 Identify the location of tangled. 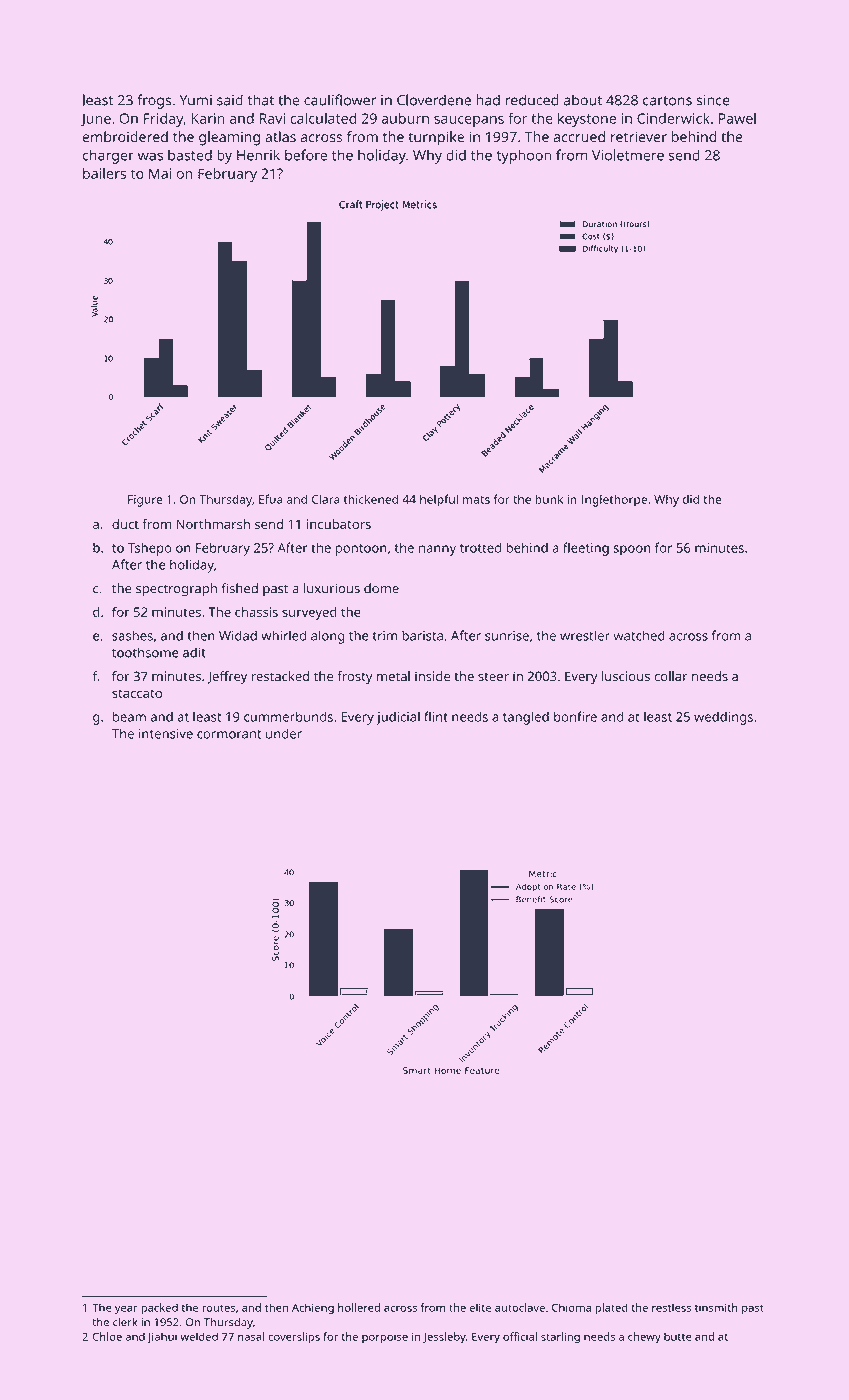
(526, 718).
